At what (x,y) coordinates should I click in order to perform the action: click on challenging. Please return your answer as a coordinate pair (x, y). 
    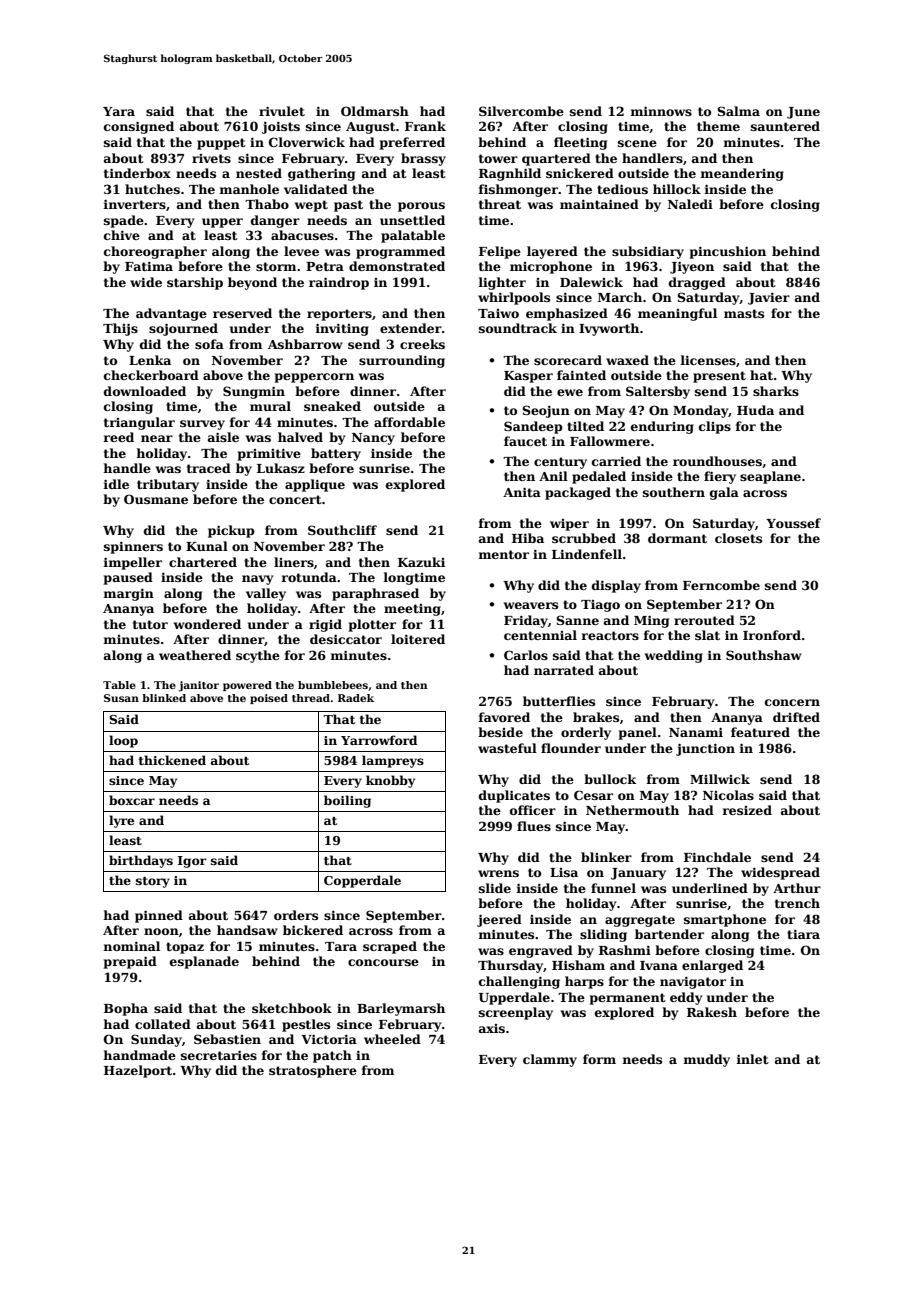
    Looking at the image, I should click on (519, 982).
